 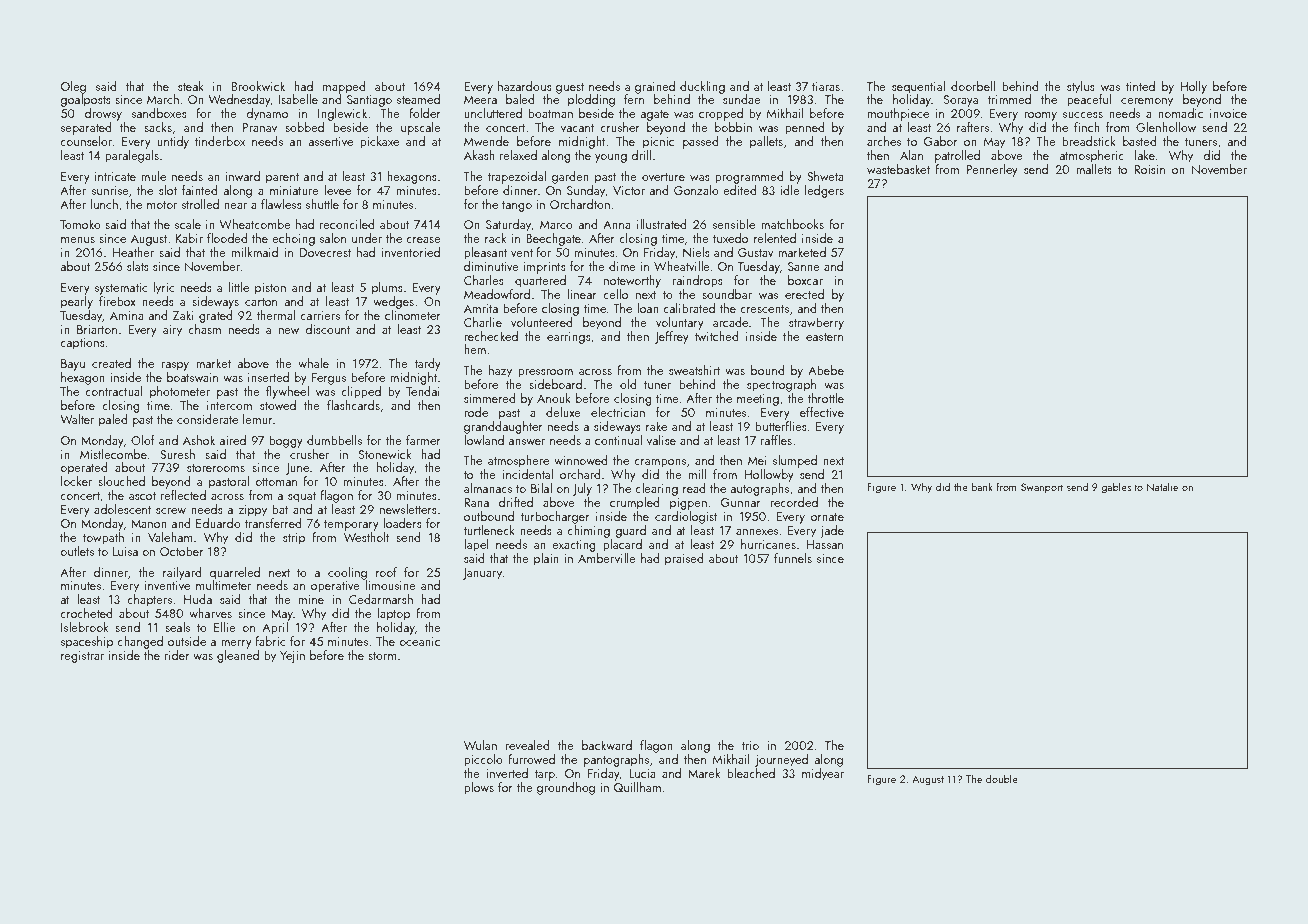 I want to click on Wulan, so click(x=480, y=745).
